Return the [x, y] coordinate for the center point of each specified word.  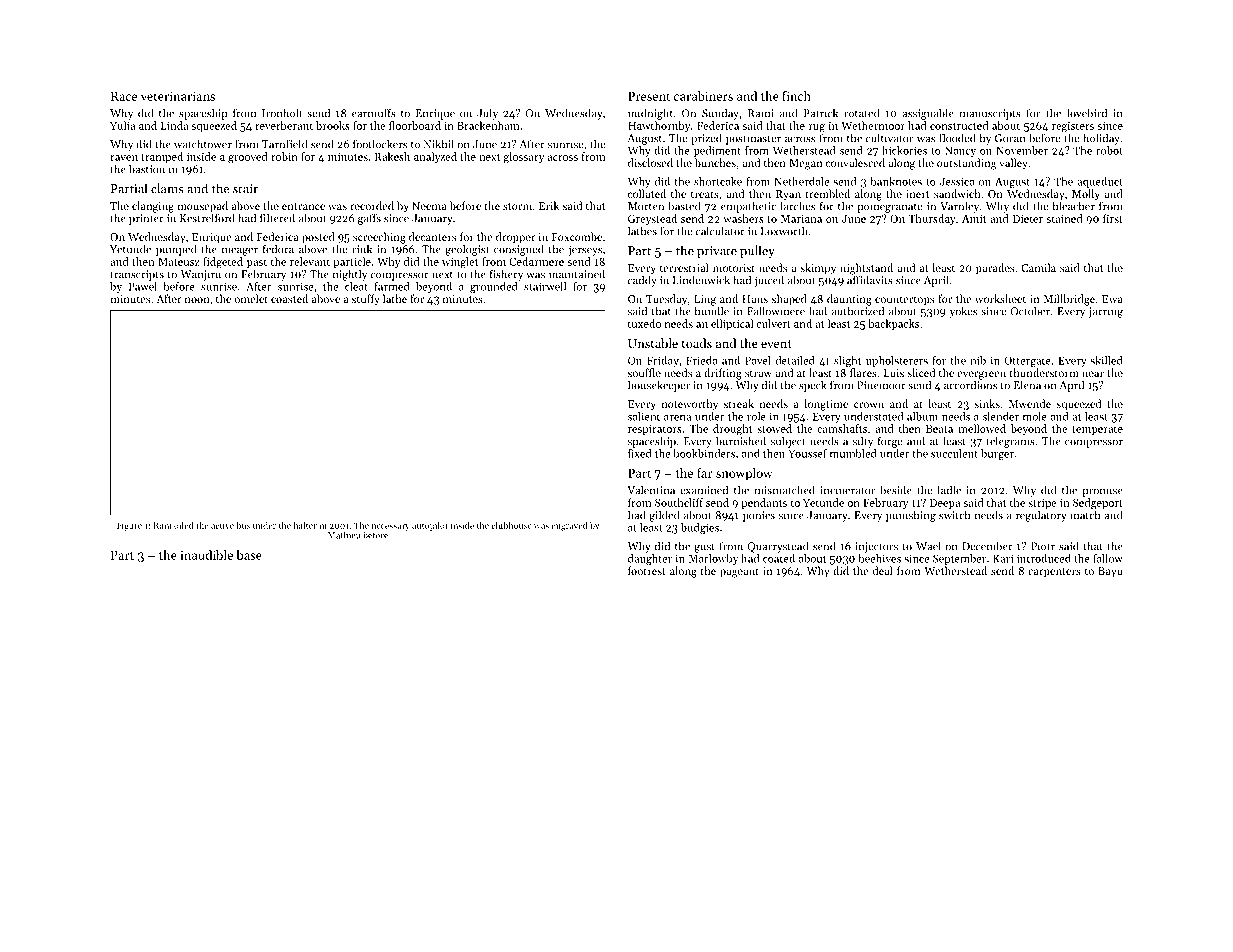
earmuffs [374, 113]
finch [796, 96]
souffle [644, 372]
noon [197, 300]
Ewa [1112, 299]
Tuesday [666, 300]
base [249, 555]
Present [649, 96]
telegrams [1011, 442]
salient [644, 416]
